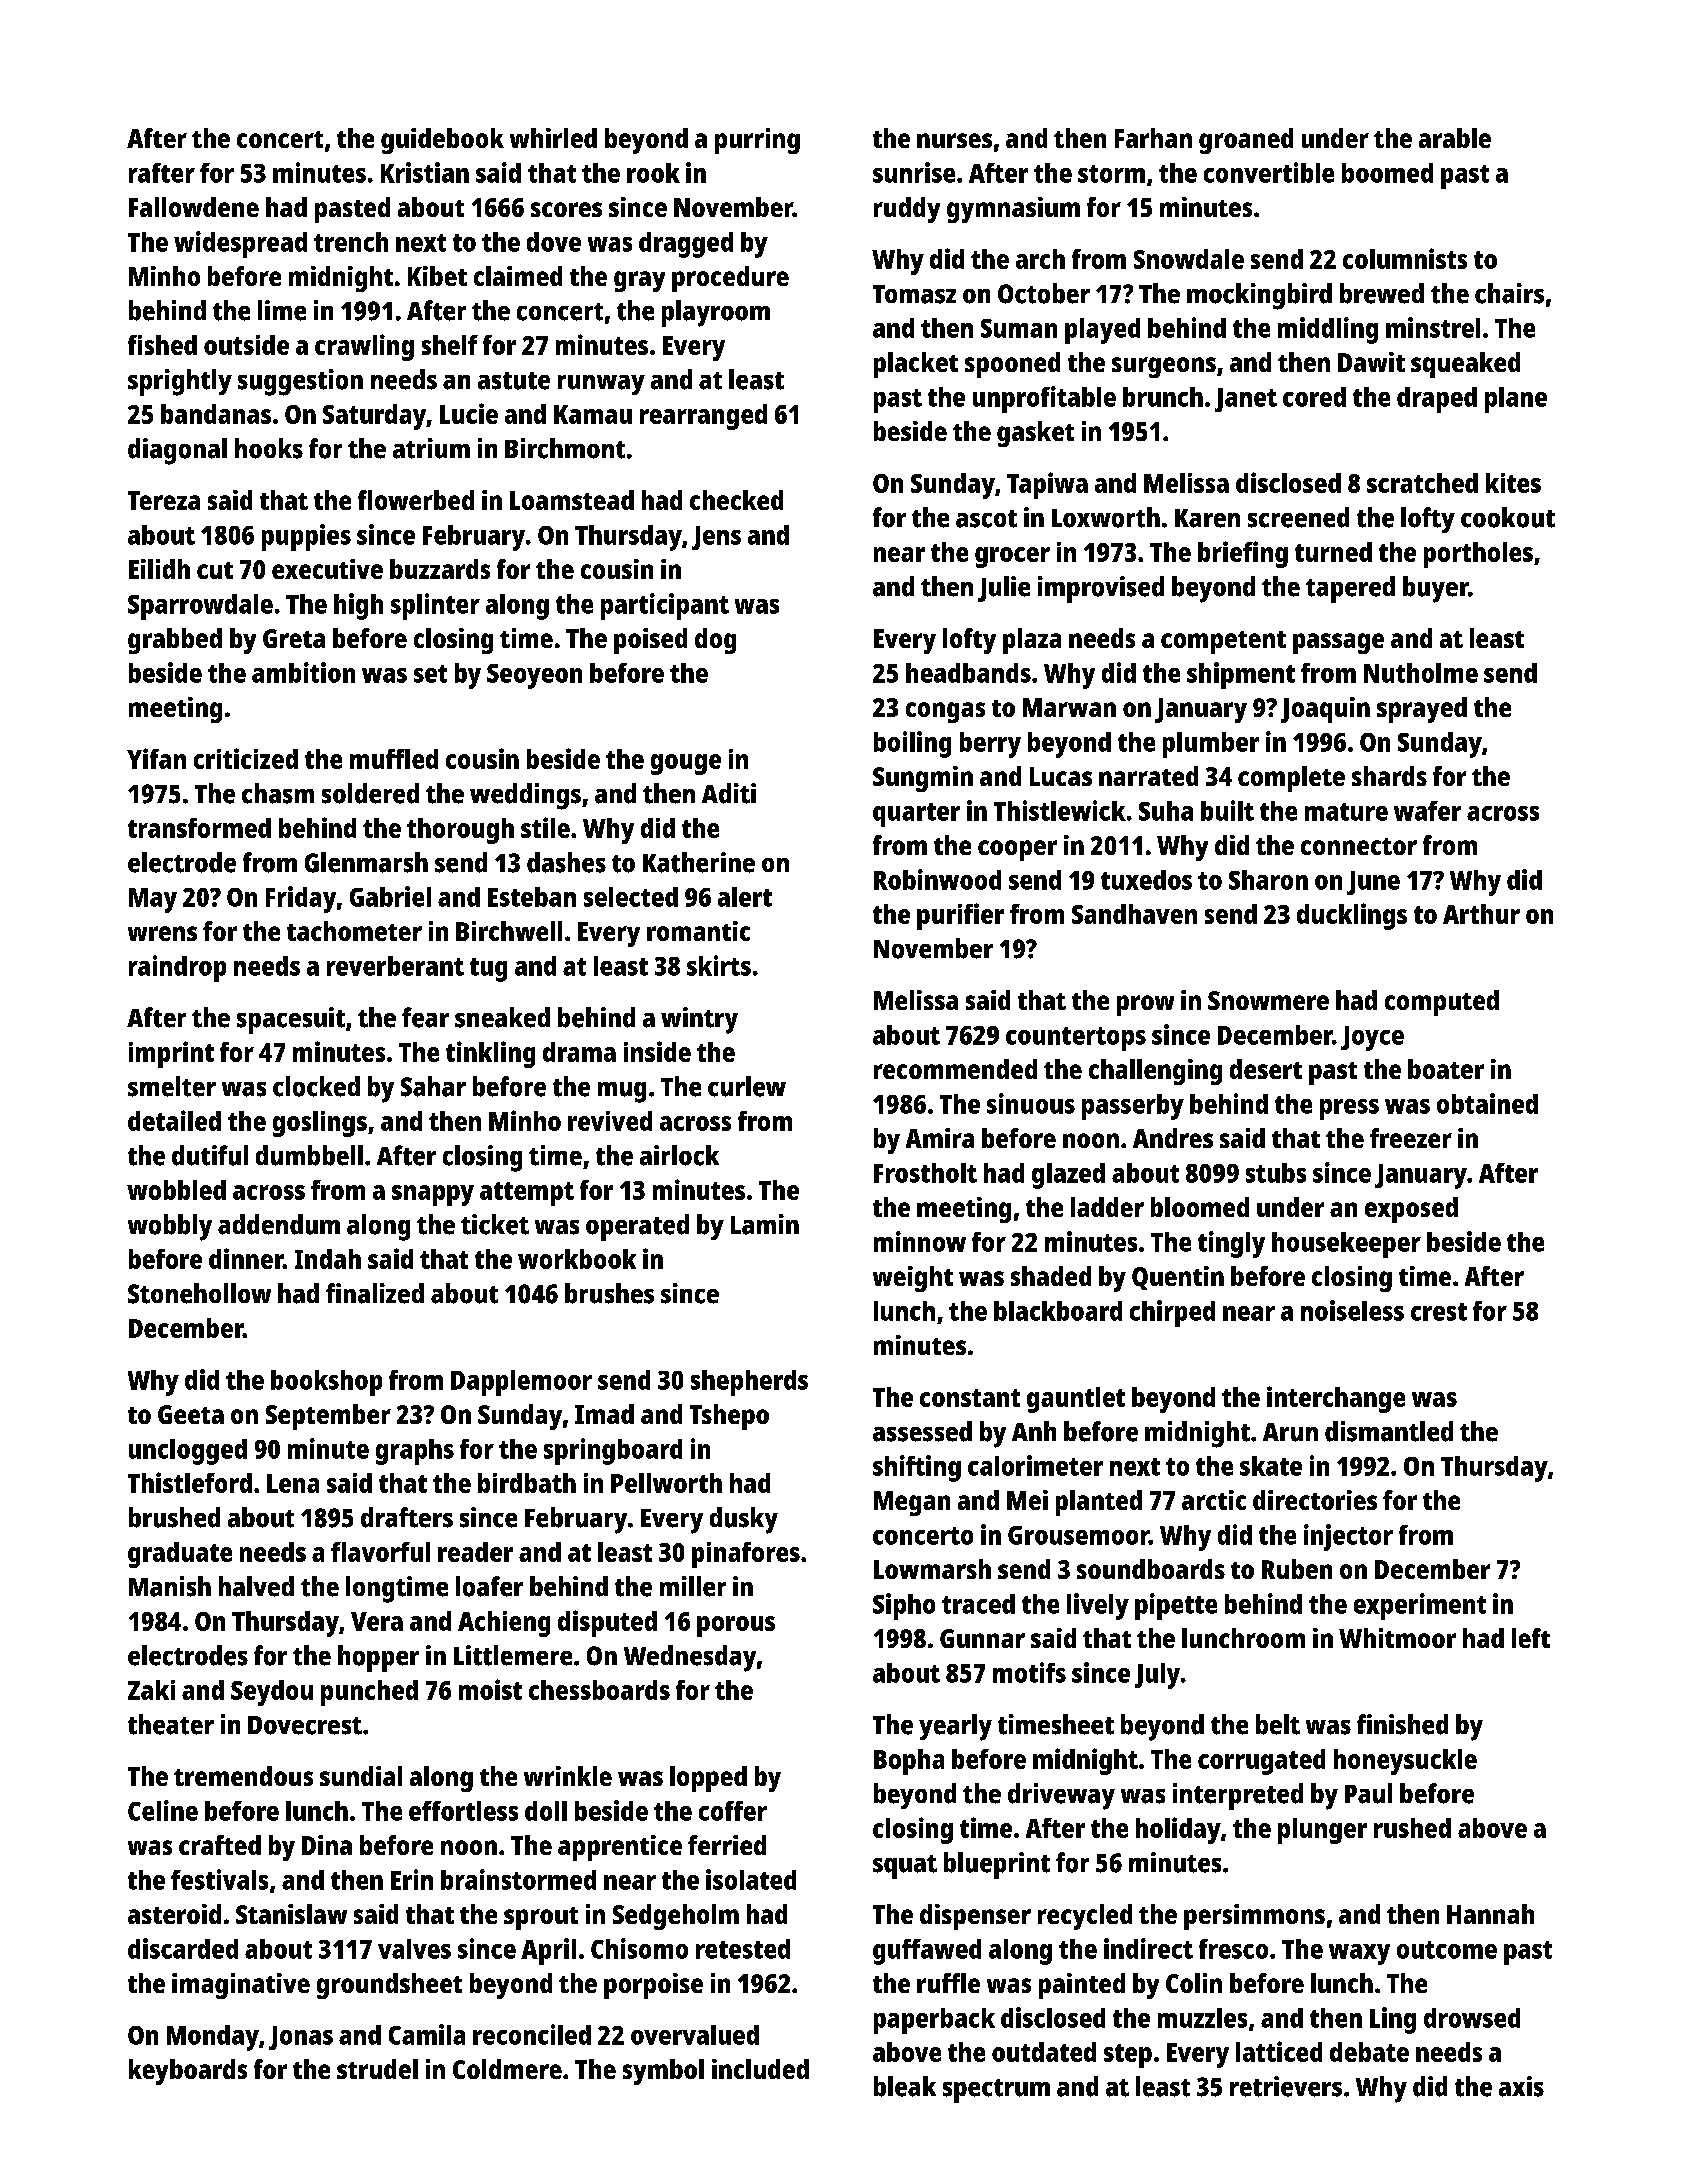 The height and width of the screenshot is (2178, 1683). What do you see at coordinates (414, 1949) in the screenshot?
I see `valves` at bounding box center [414, 1949].
